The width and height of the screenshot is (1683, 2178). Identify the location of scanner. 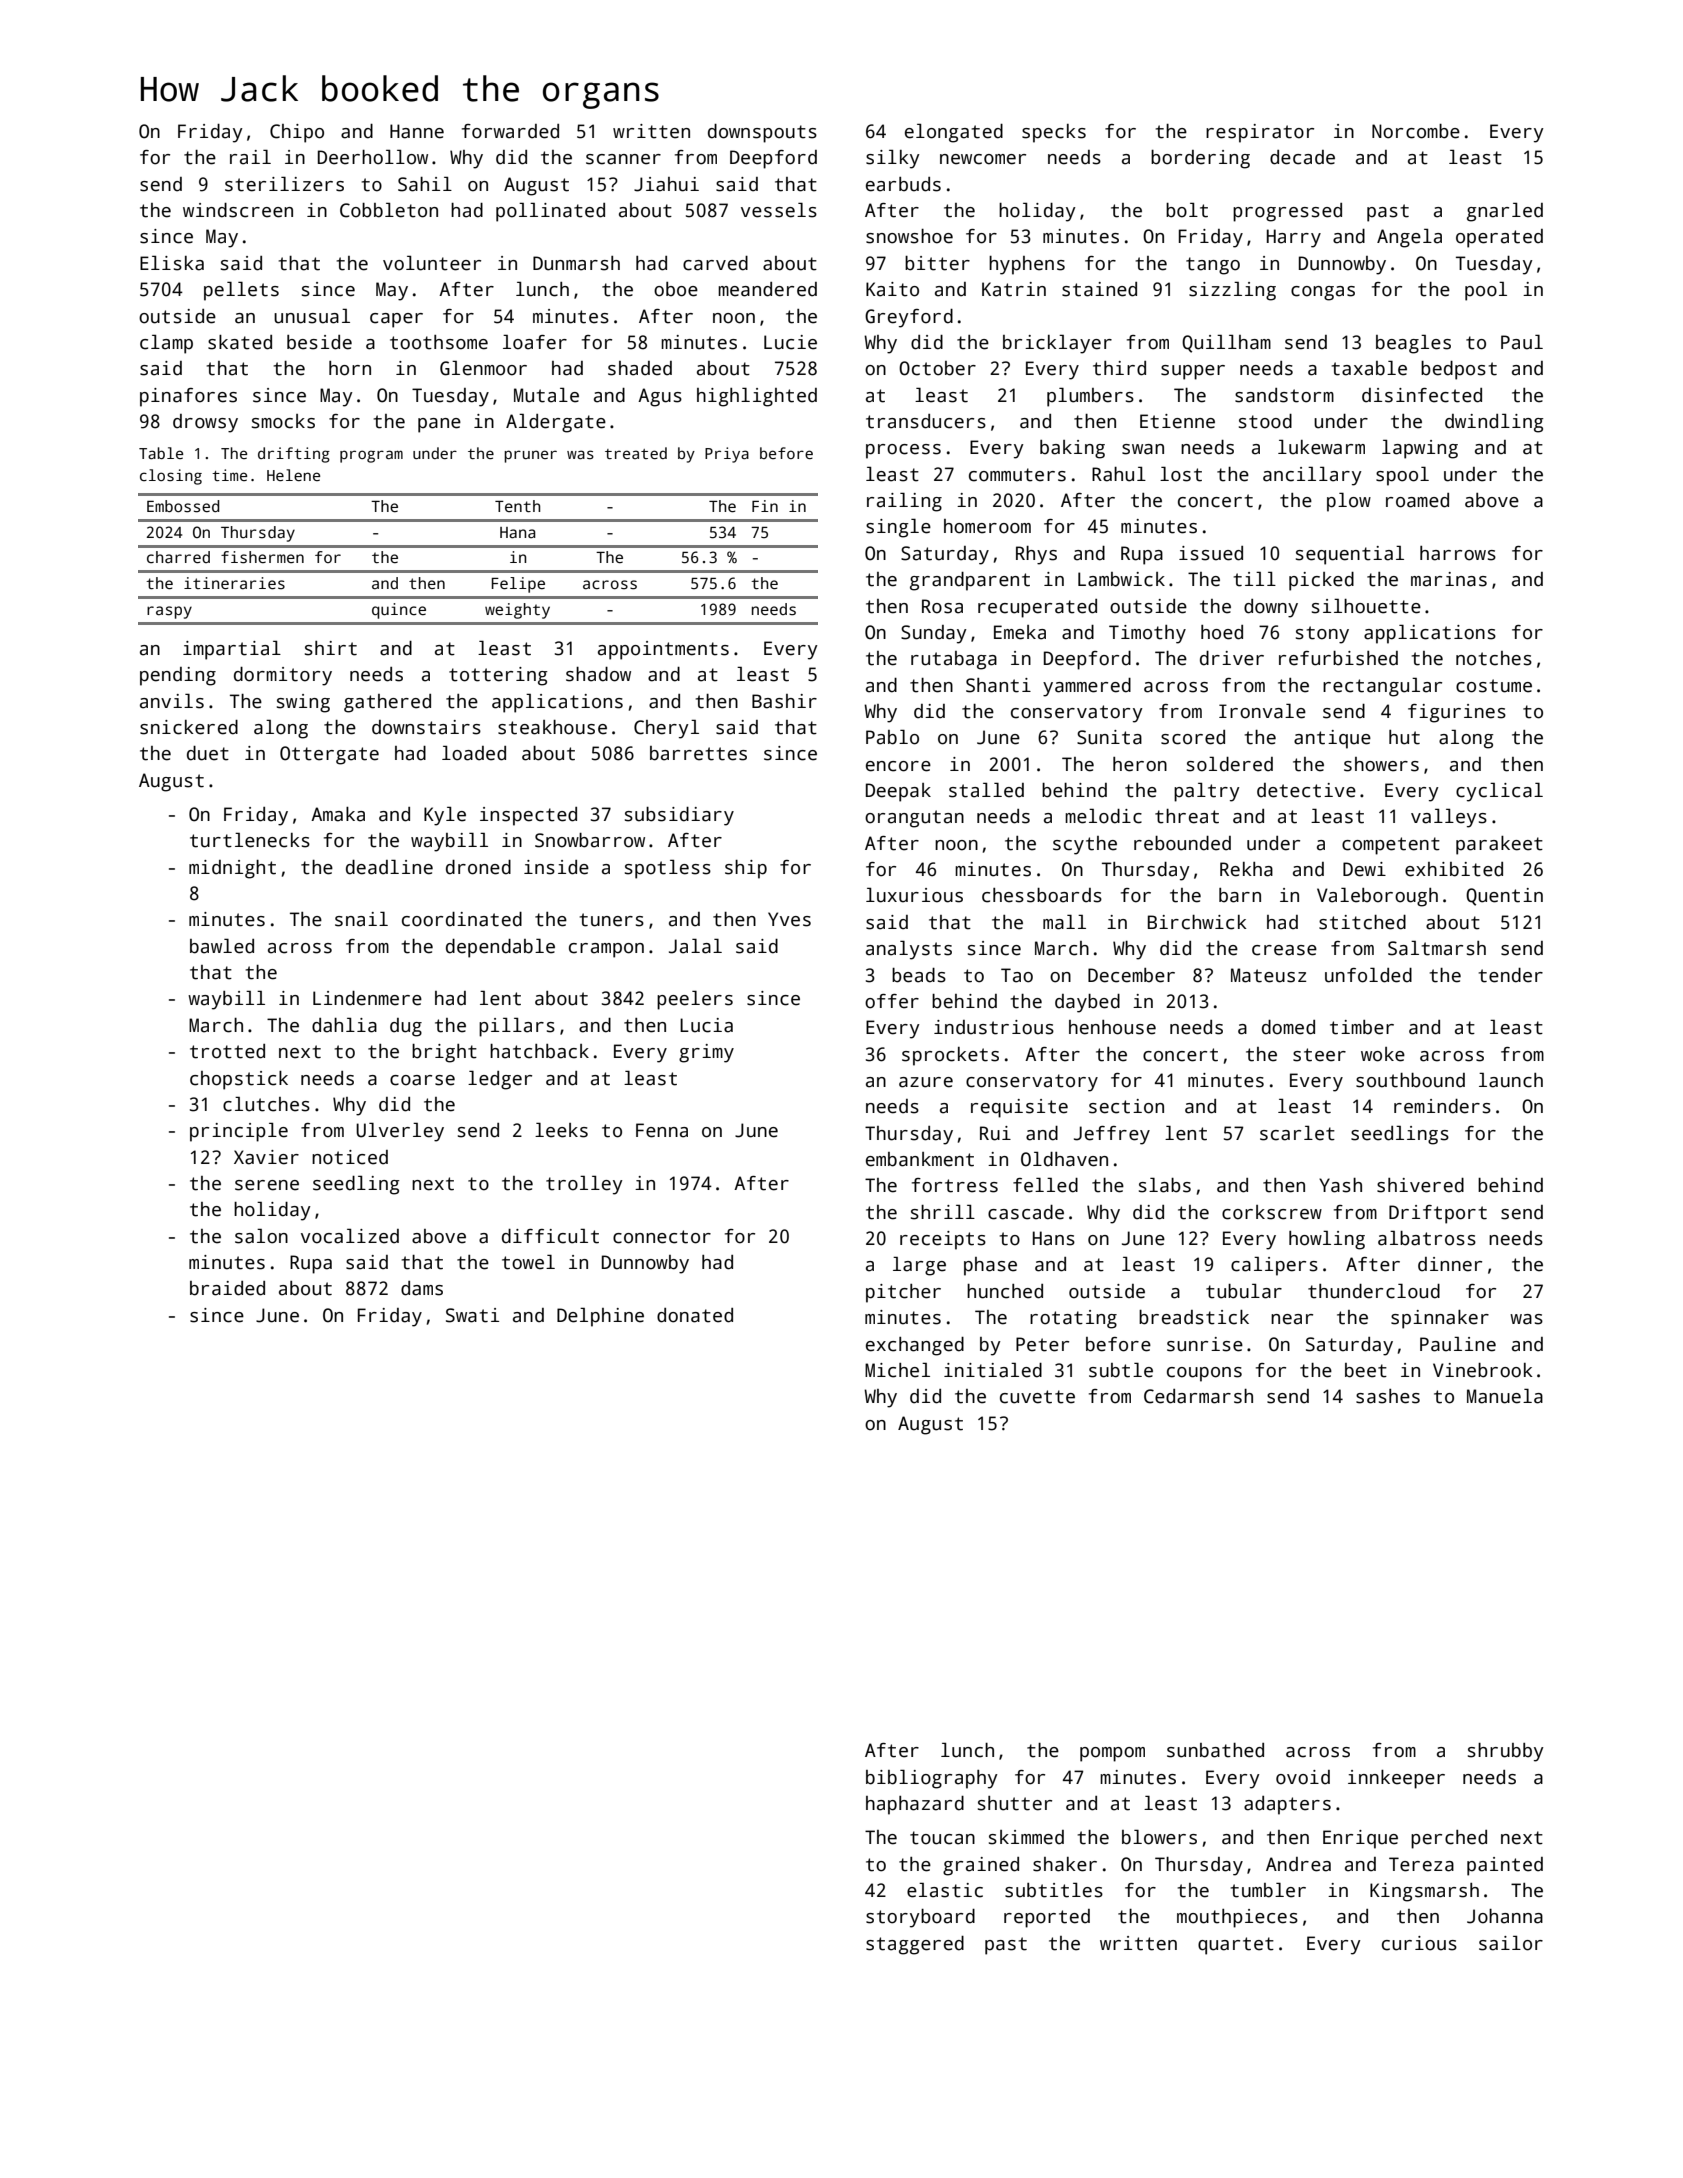
(623, 159).
